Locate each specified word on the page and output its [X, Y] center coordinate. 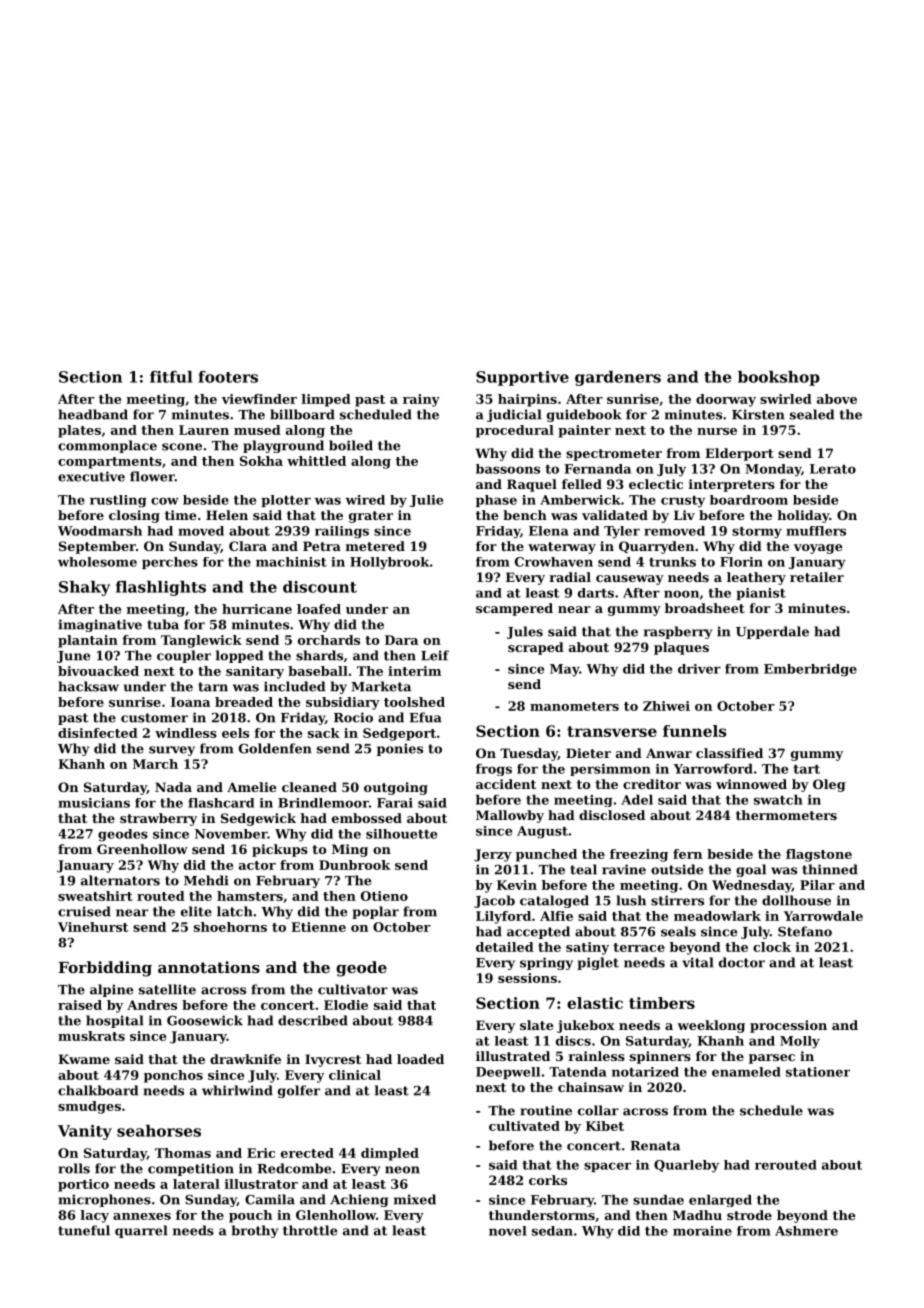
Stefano [805, 931]
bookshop [779, 378]
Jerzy [493, 855]
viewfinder [259, 399]
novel [508, 1231]
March [155, 764]
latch [235, 911]
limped [326, 400]
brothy [255, 1231]
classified [729, 753]
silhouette [401, 834]
